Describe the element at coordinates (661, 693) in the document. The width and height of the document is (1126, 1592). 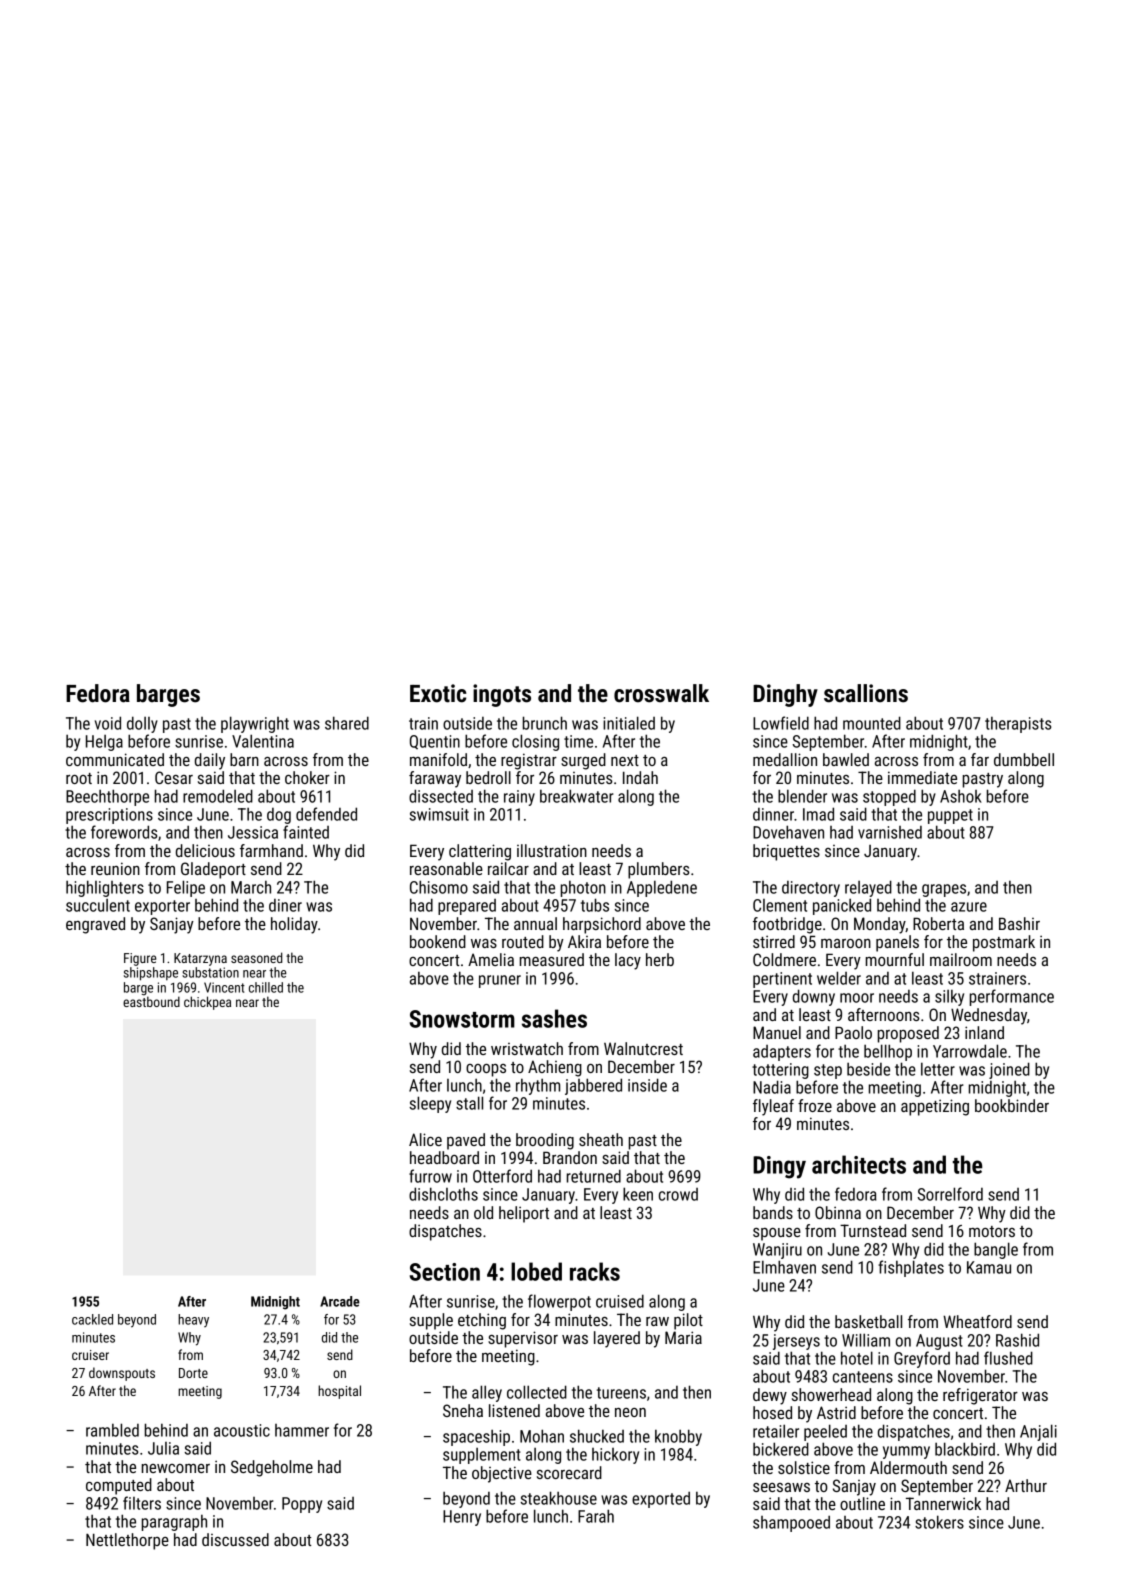
I see `crosswalk` at that location.
